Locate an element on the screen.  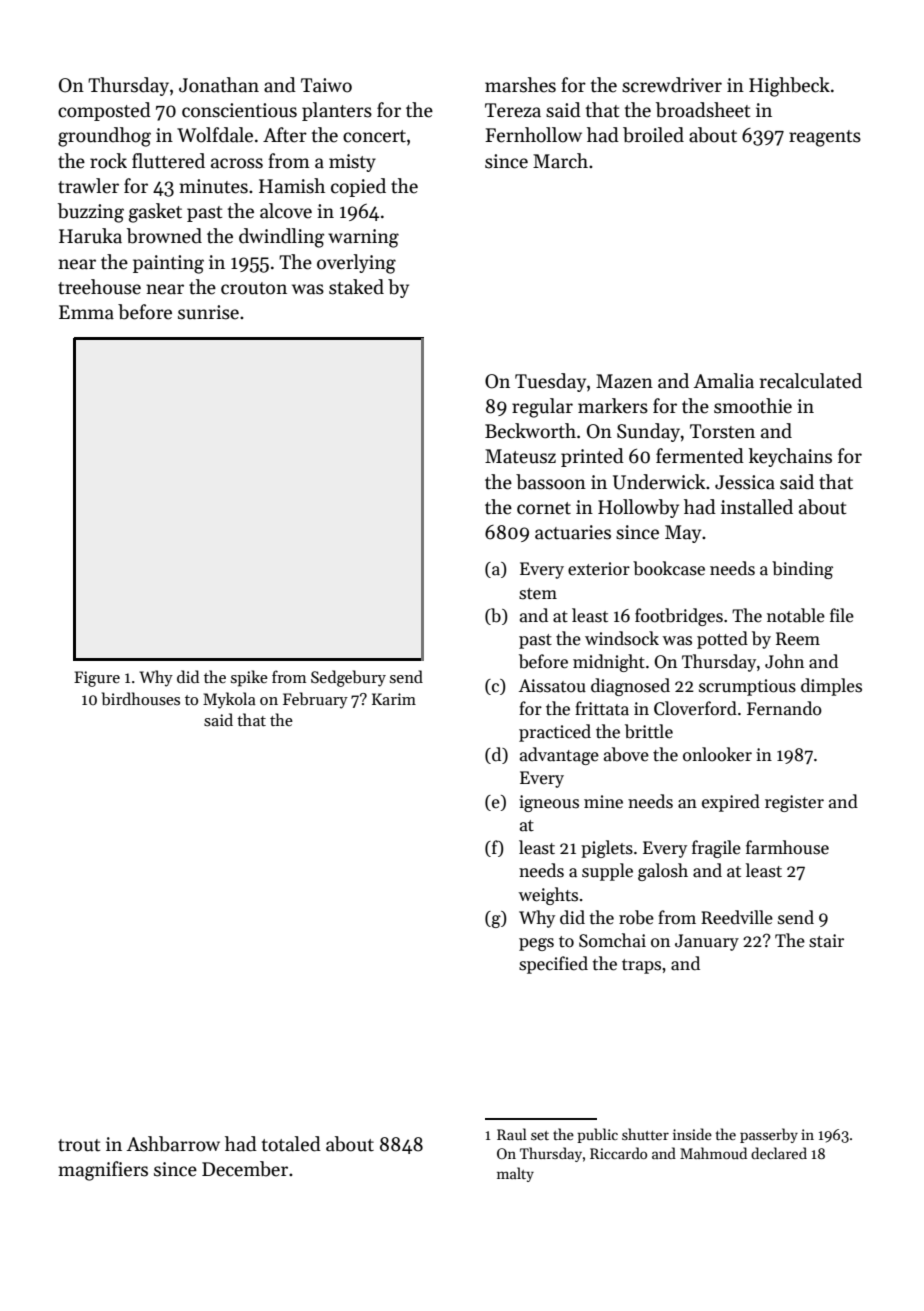
Mykola is located at coordinates (229, 700).
